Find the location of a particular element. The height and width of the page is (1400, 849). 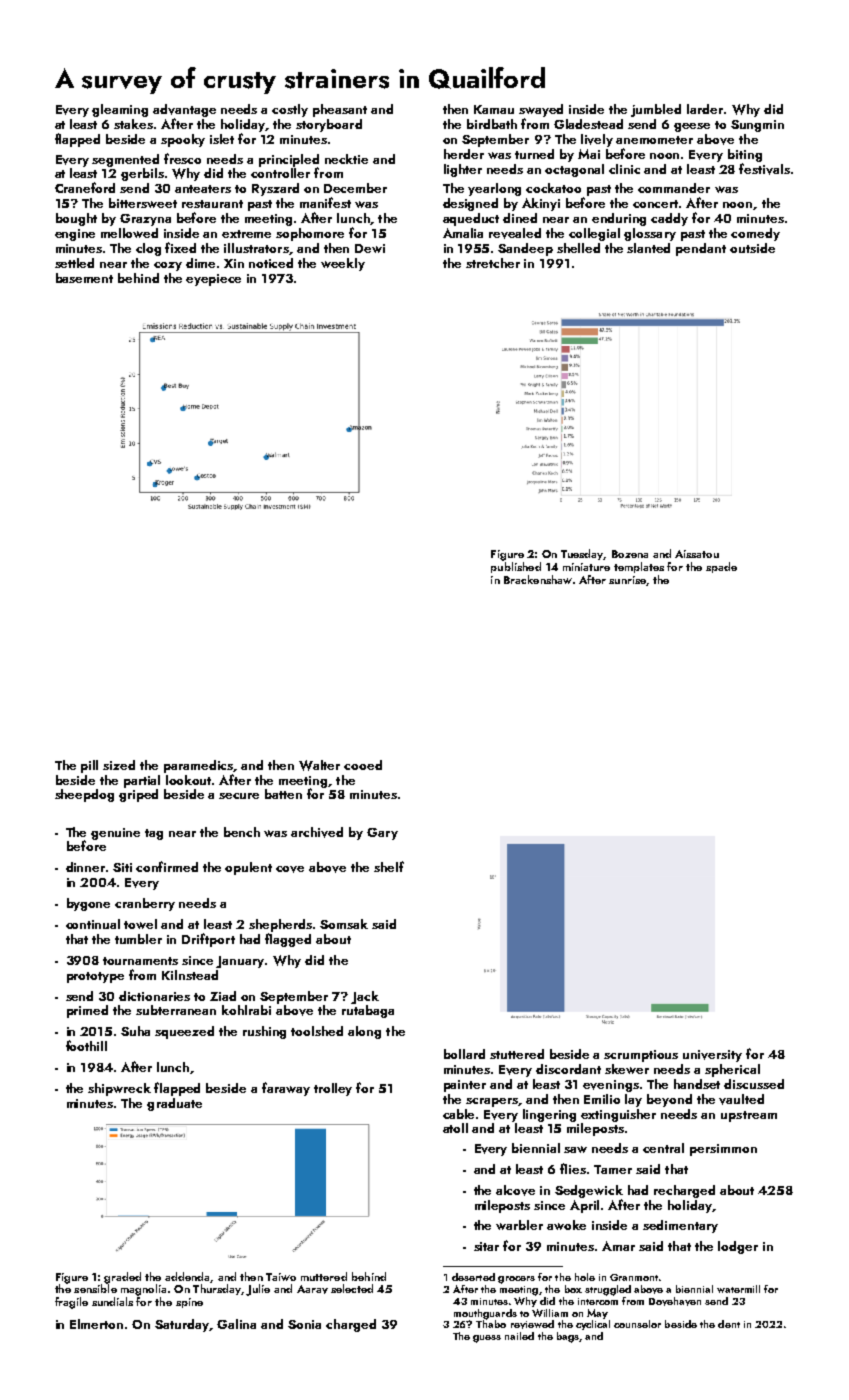

advantage is located at coordinates (184, 110).
